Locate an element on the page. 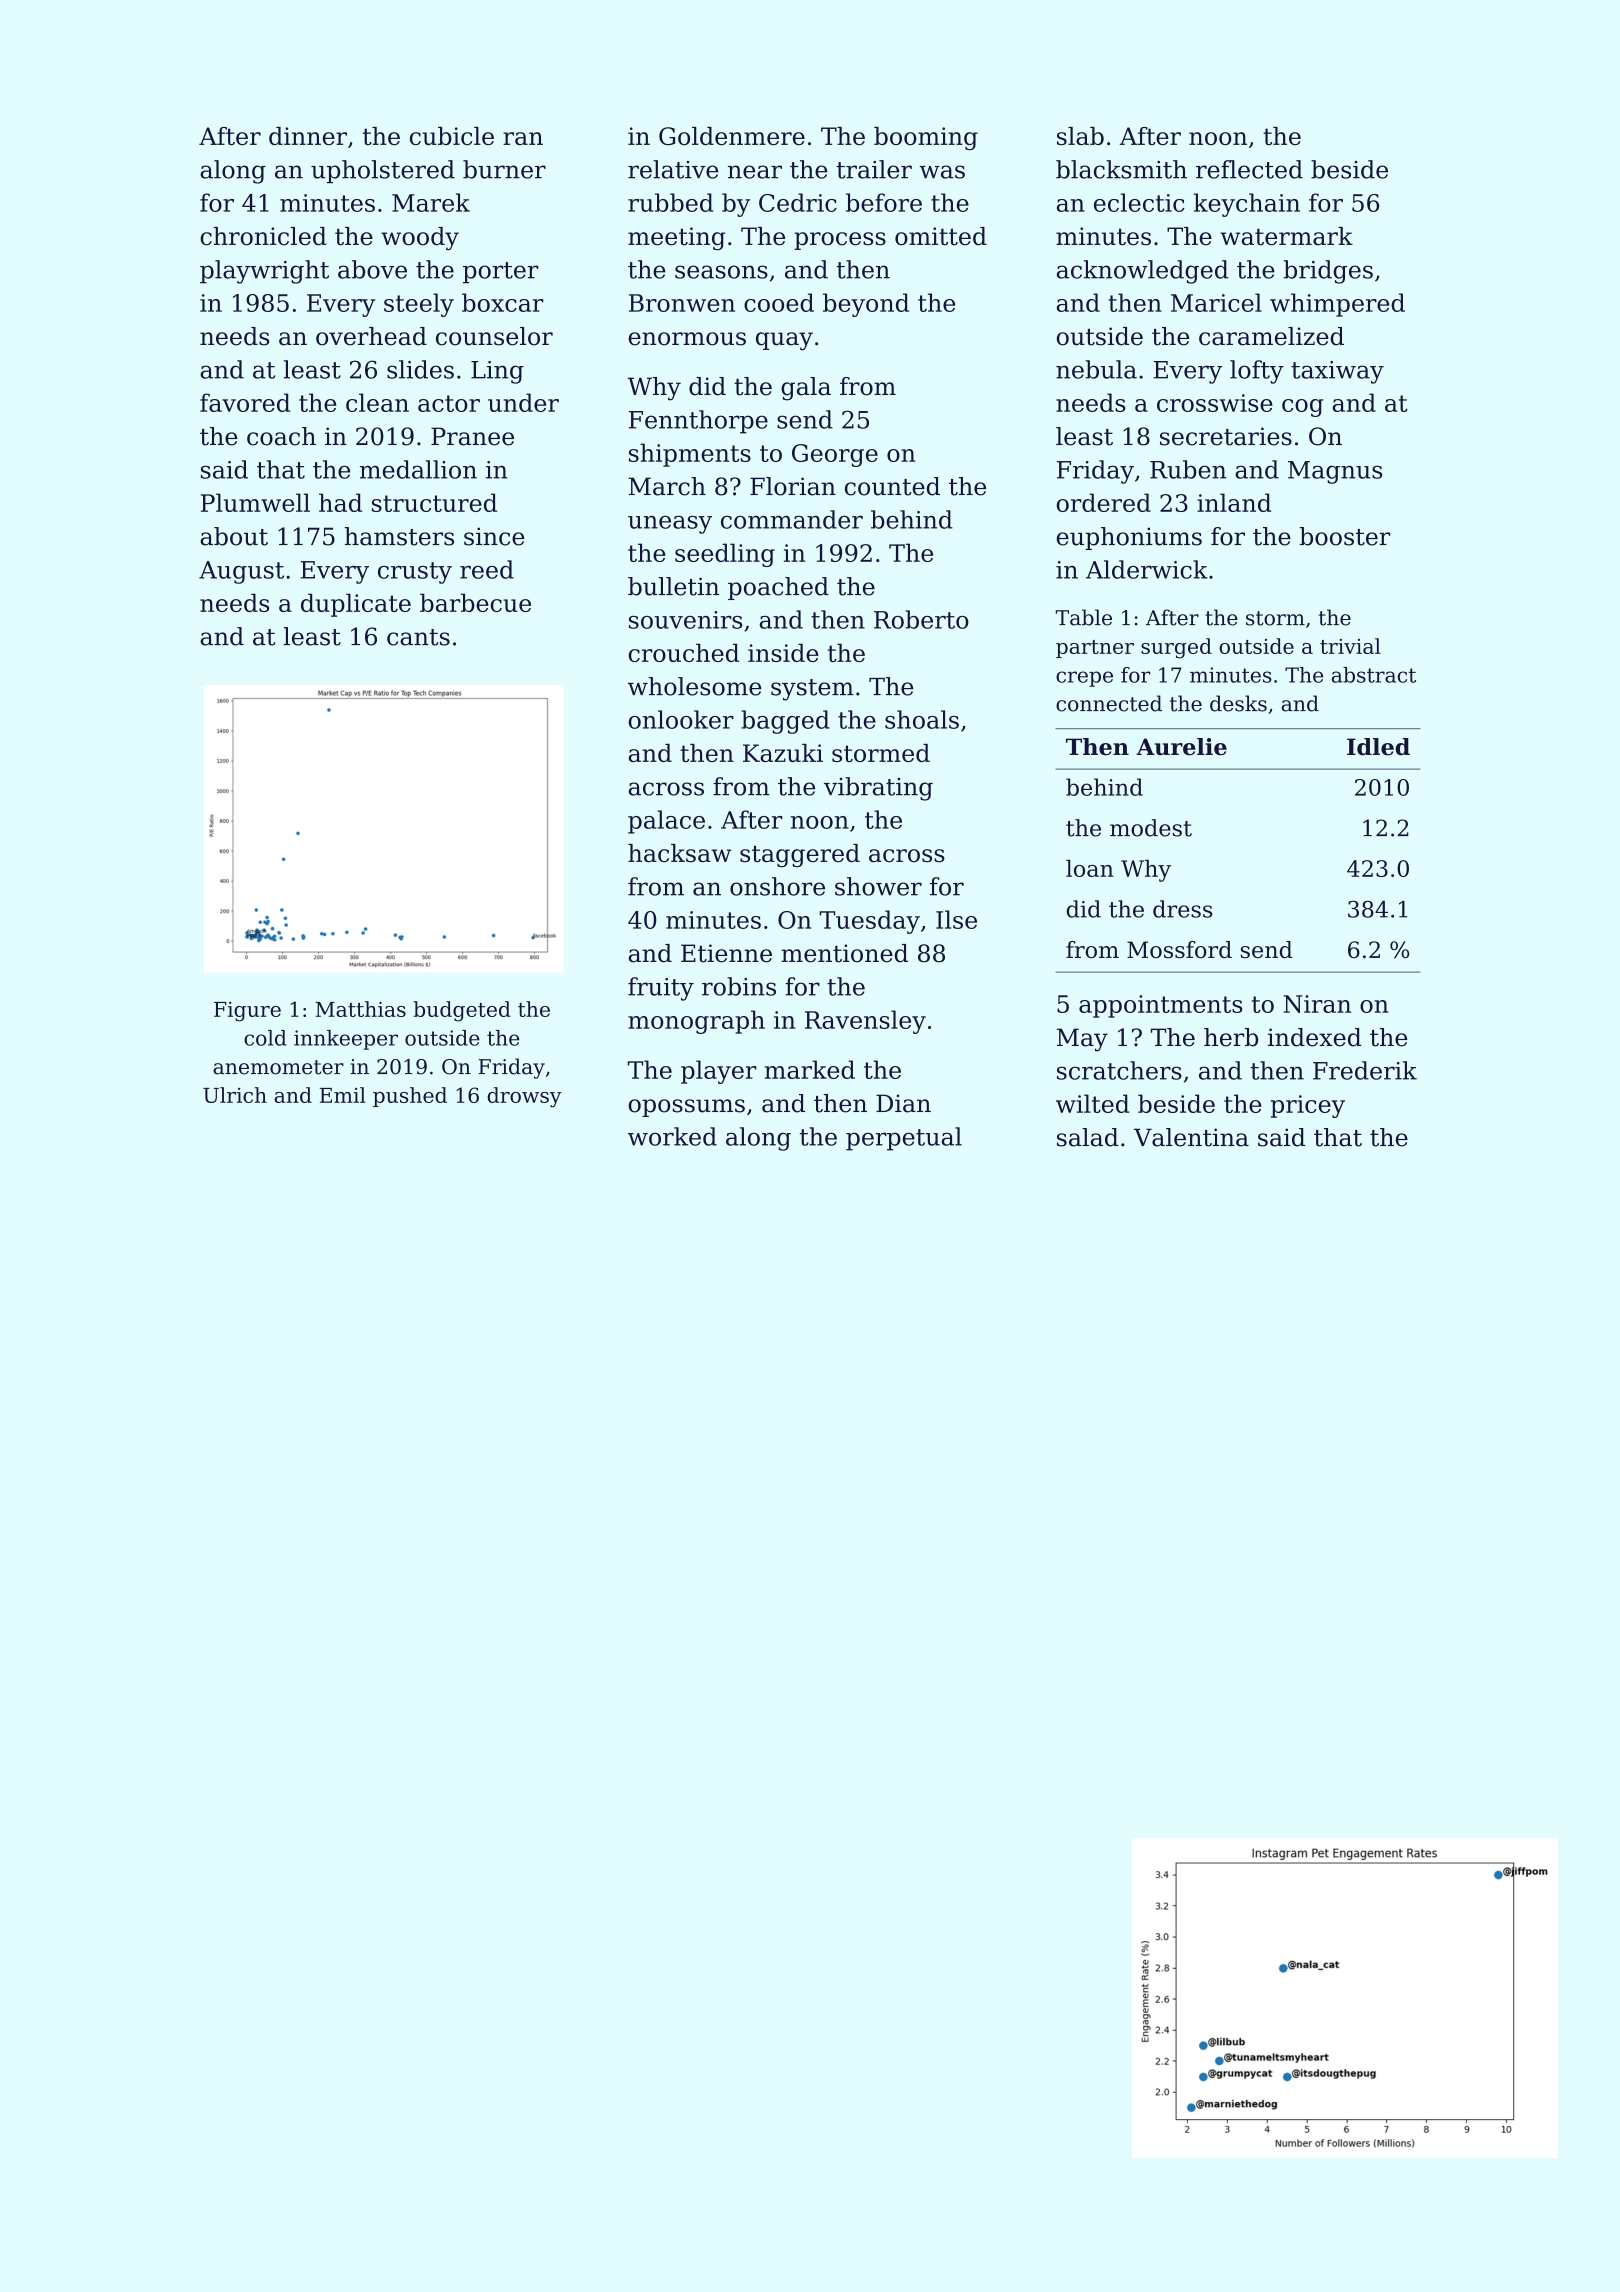 The image size is (1620, 2292). booster is located at coordinates (1345, 536).
